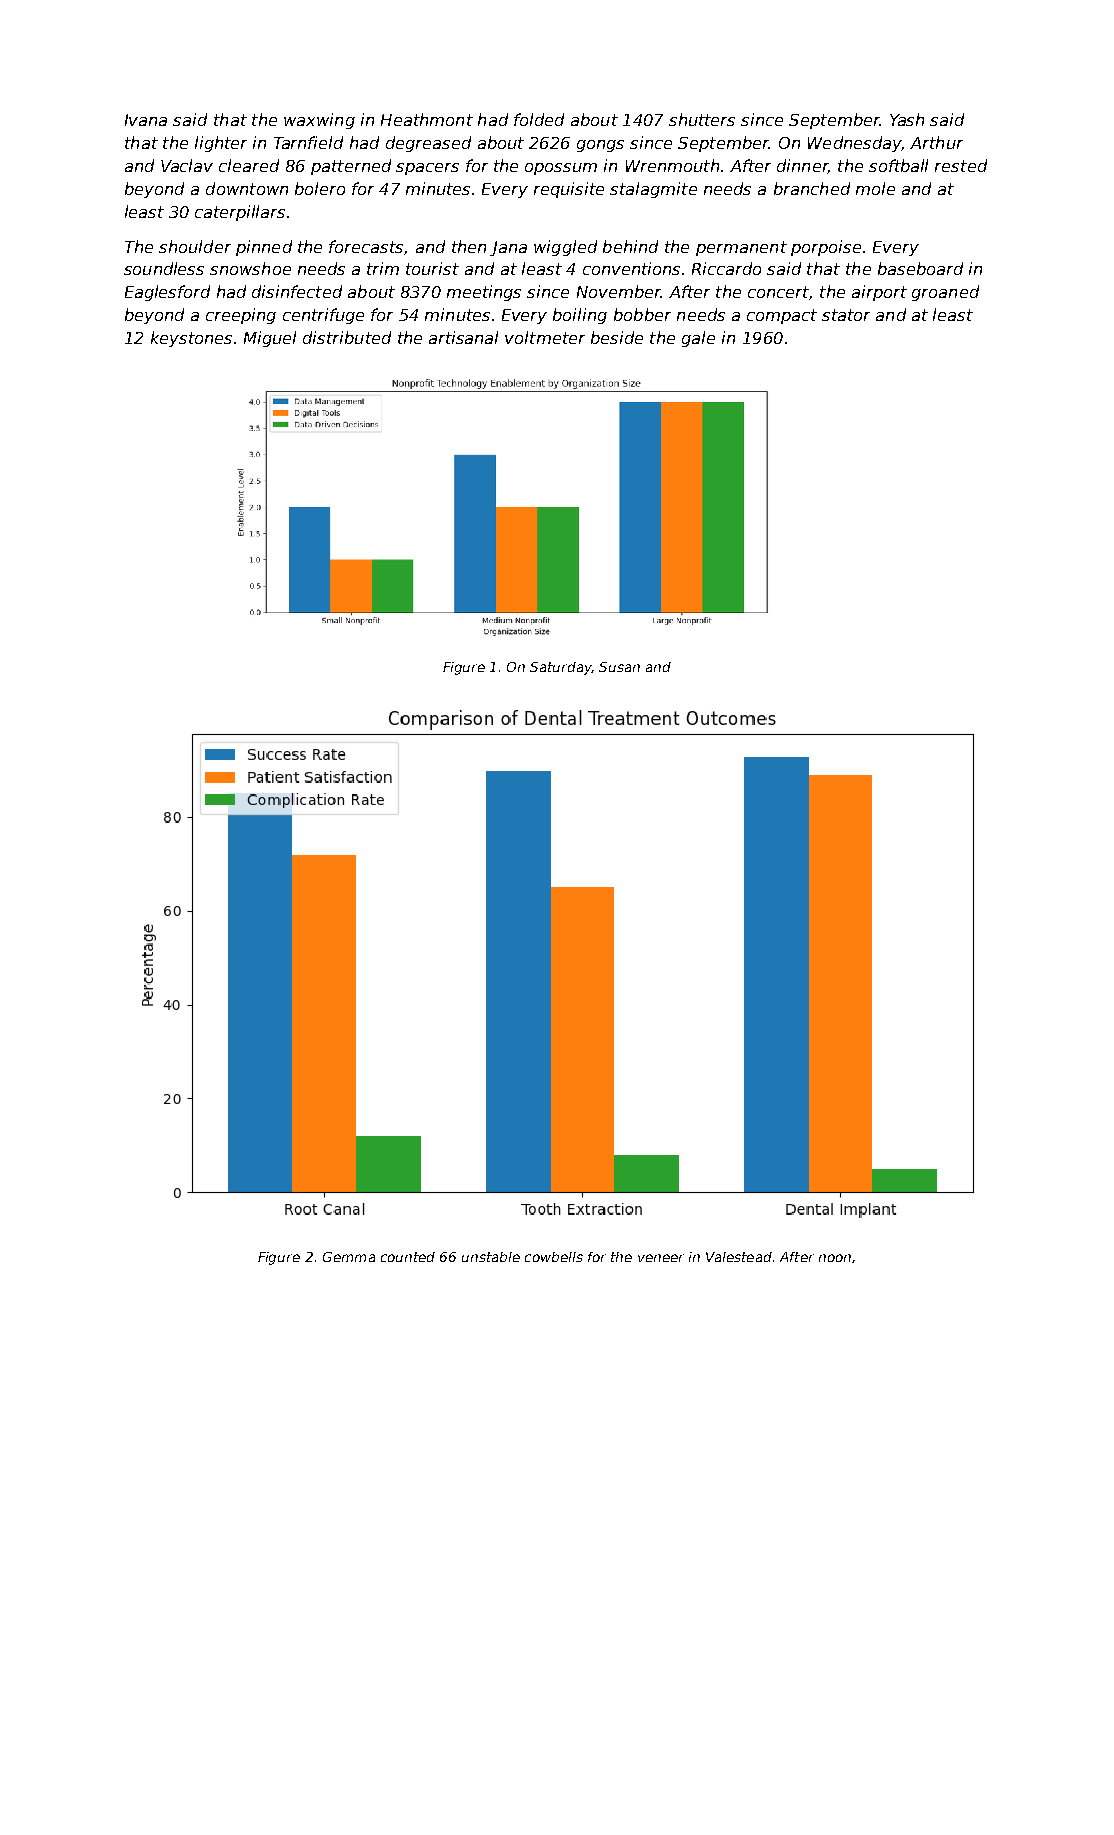  What do you see at coordinates (349, 1257) in the image?
I see `Gemma` at bounding box center [349, 1257].
